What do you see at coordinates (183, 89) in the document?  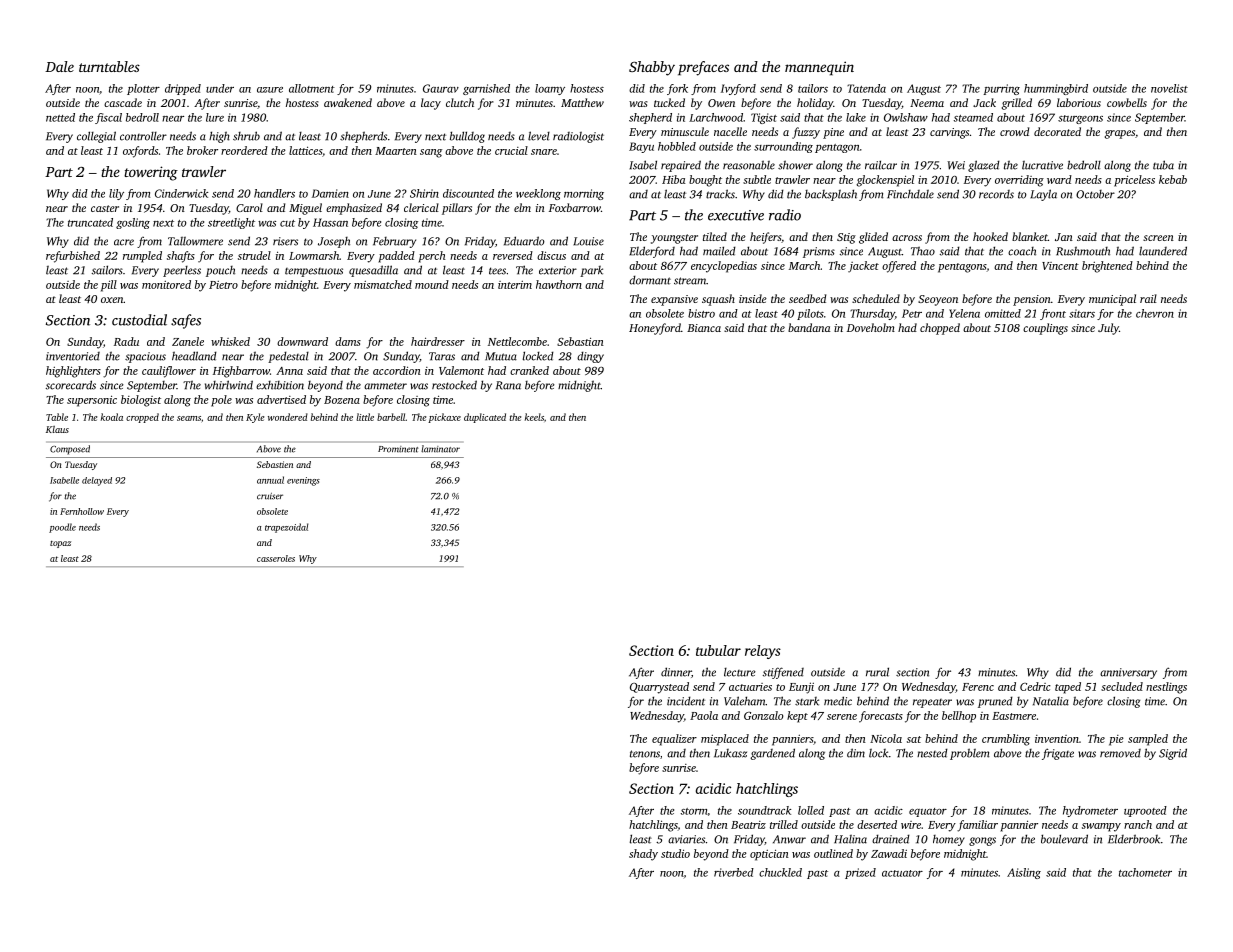 I see `dripped` at bounding box center [183, 89].
